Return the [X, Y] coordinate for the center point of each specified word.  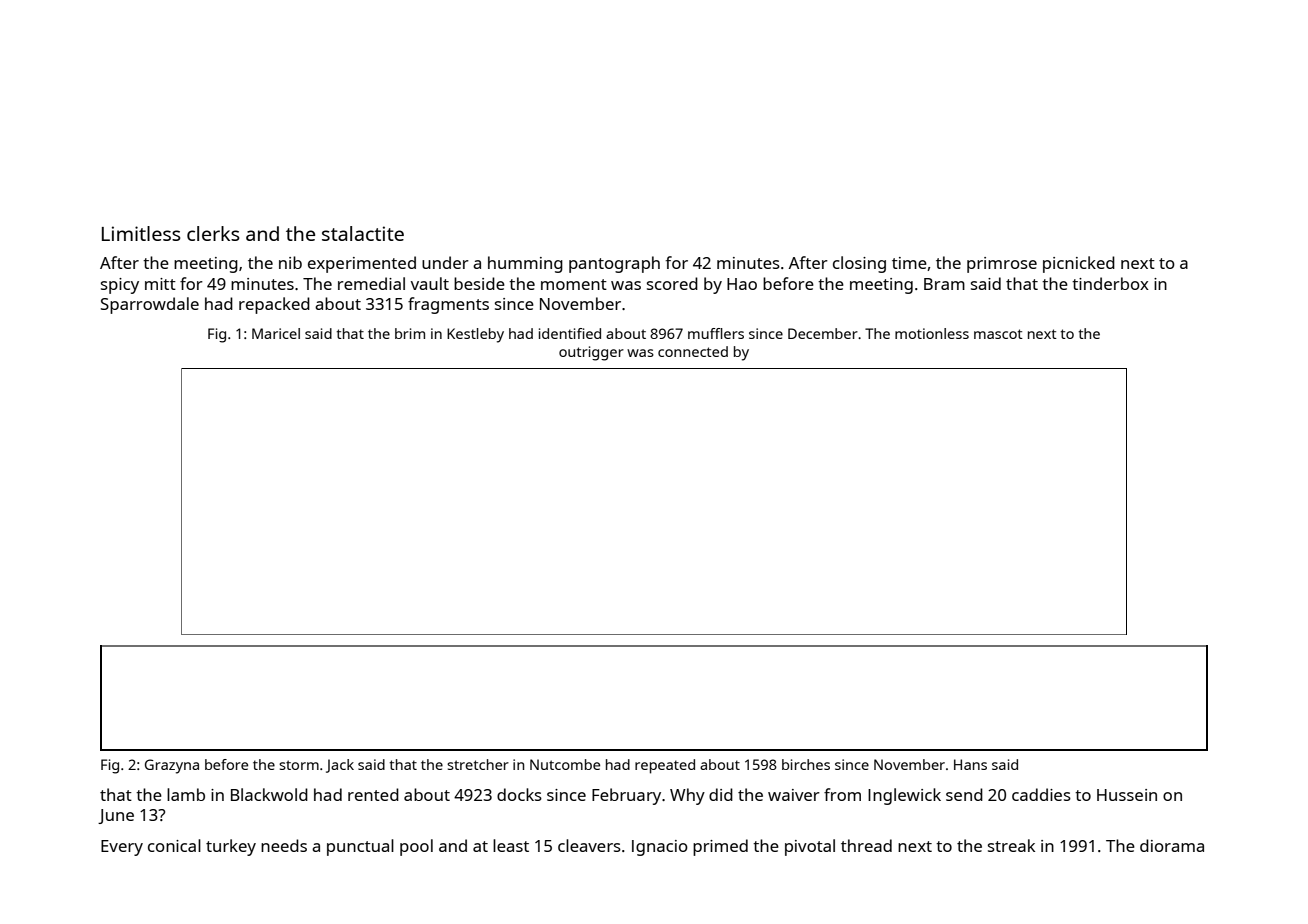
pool [416, 847]
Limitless [141, 233]
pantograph [614, 264]
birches [806, 764]
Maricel [276, 333]
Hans [970, 764]
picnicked [1079, 264]
